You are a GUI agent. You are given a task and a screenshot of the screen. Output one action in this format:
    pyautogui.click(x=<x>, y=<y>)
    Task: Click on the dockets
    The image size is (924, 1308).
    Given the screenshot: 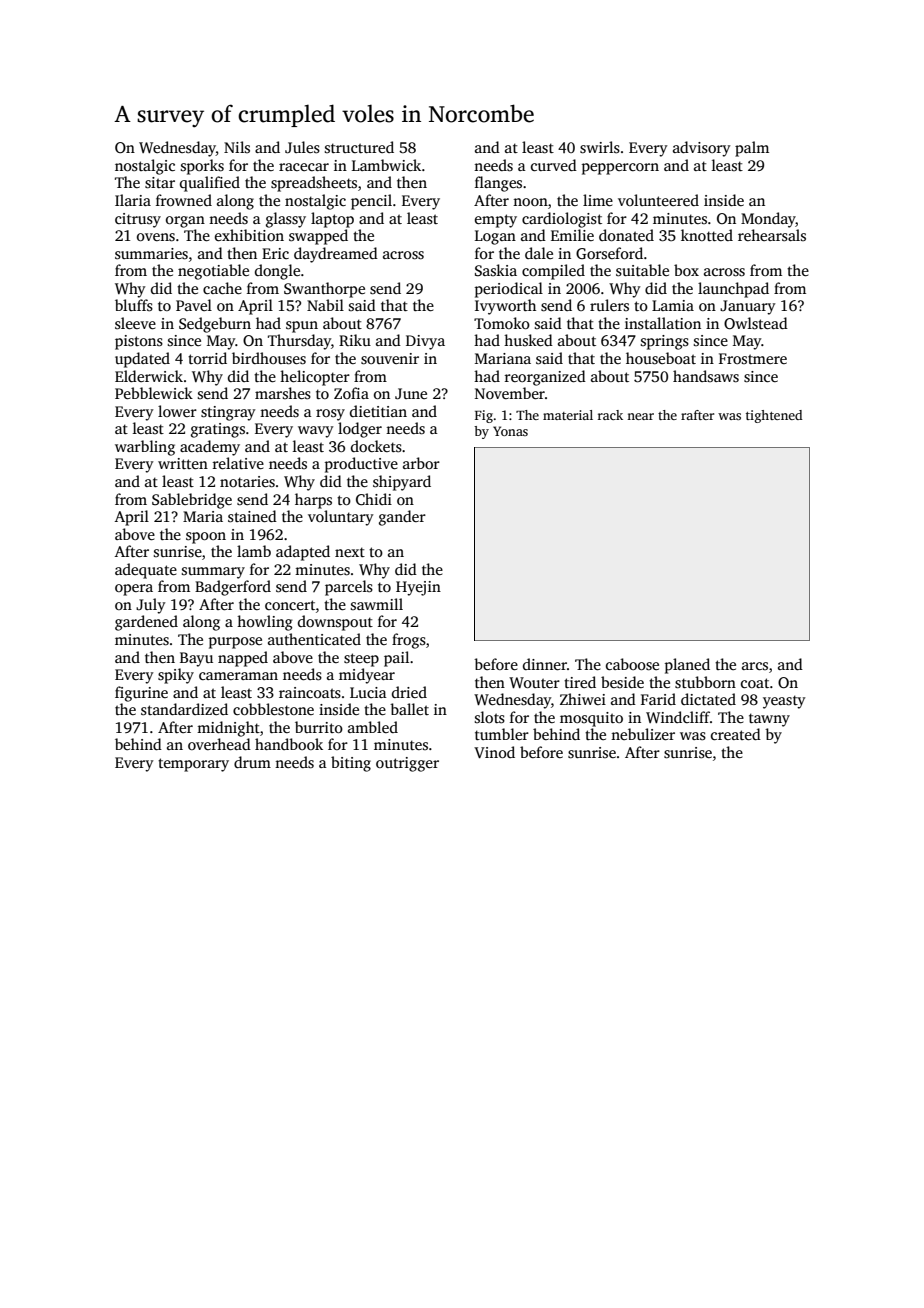 What is the action you would take?
    pyautogui.click(x=376, y=446)
